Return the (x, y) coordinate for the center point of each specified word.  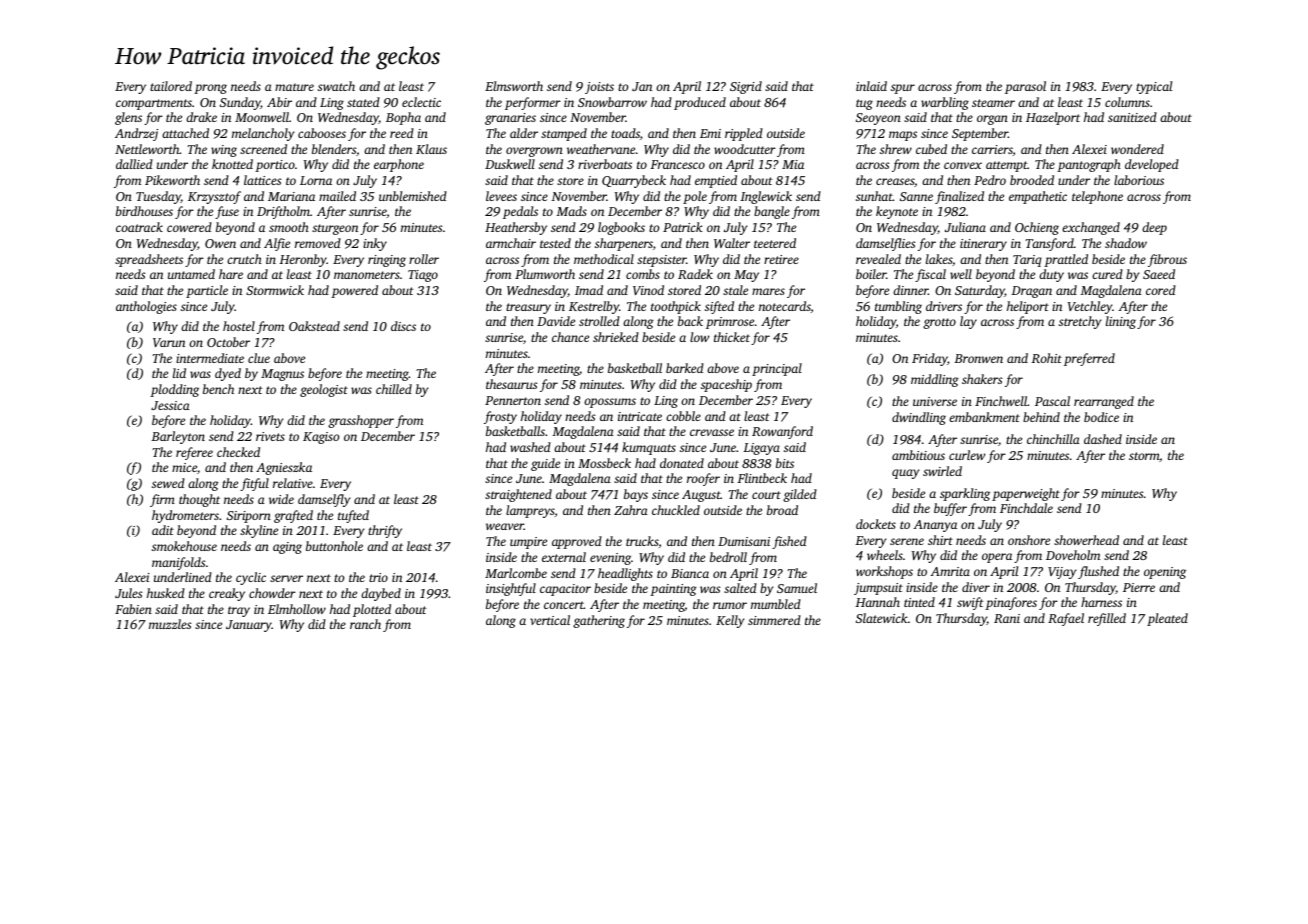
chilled (394, 389)
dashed (1103, 439)
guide (545, 464)
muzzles (170, 624)
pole (695, 197)
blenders (334, 149)
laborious (1139, 180)
